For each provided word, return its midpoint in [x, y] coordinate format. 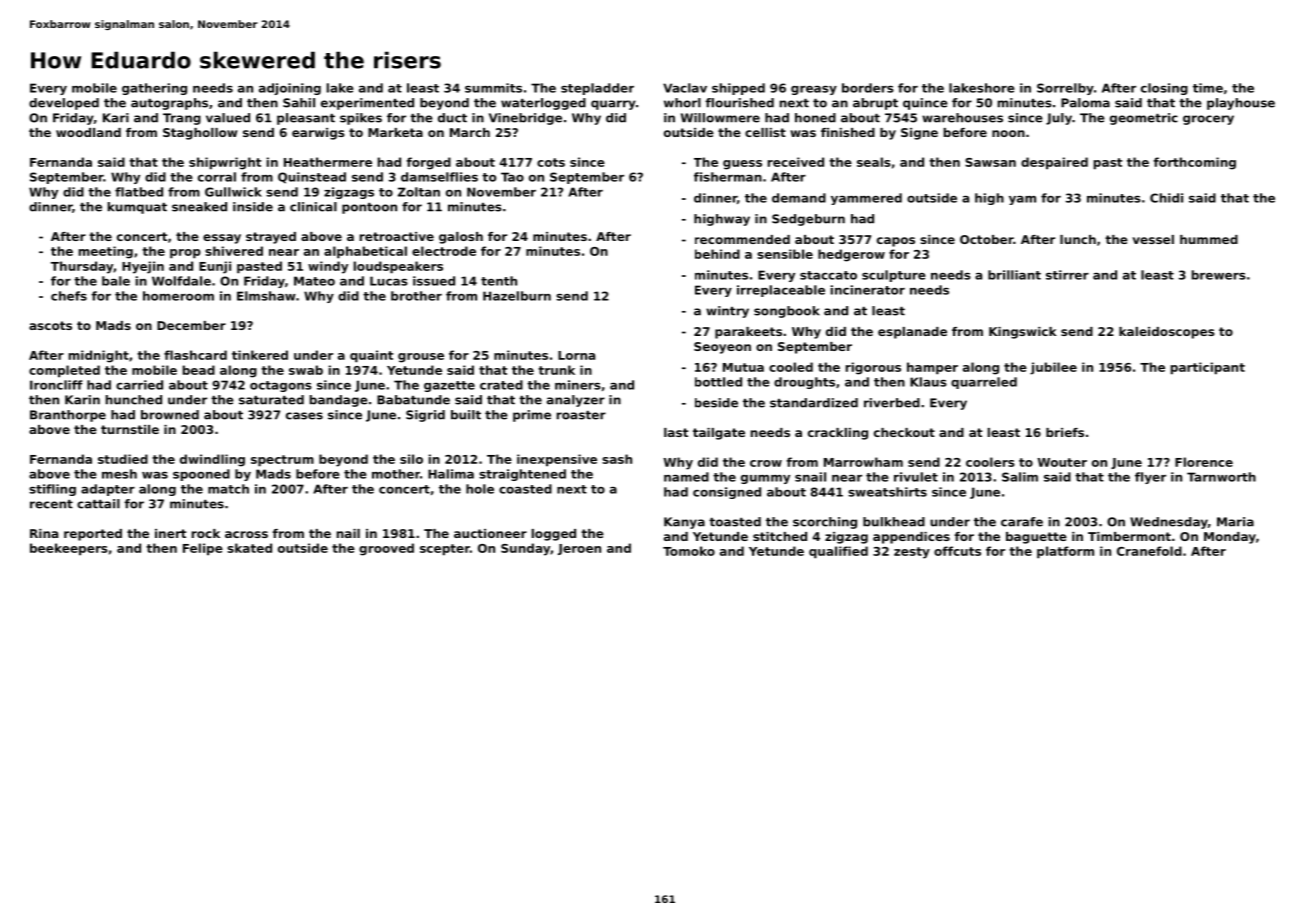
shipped [738, 89]
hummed [1209, 239]
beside [716, 403]
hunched [134, 400]
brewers [1219, 275]
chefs [69, 296]
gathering [154, 89]
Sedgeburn [808, 220]
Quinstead [312, 178]
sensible [785, 254]
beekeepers [69, 549]
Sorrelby [1065, 89]
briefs [1065, 432]
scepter [445, 550]
